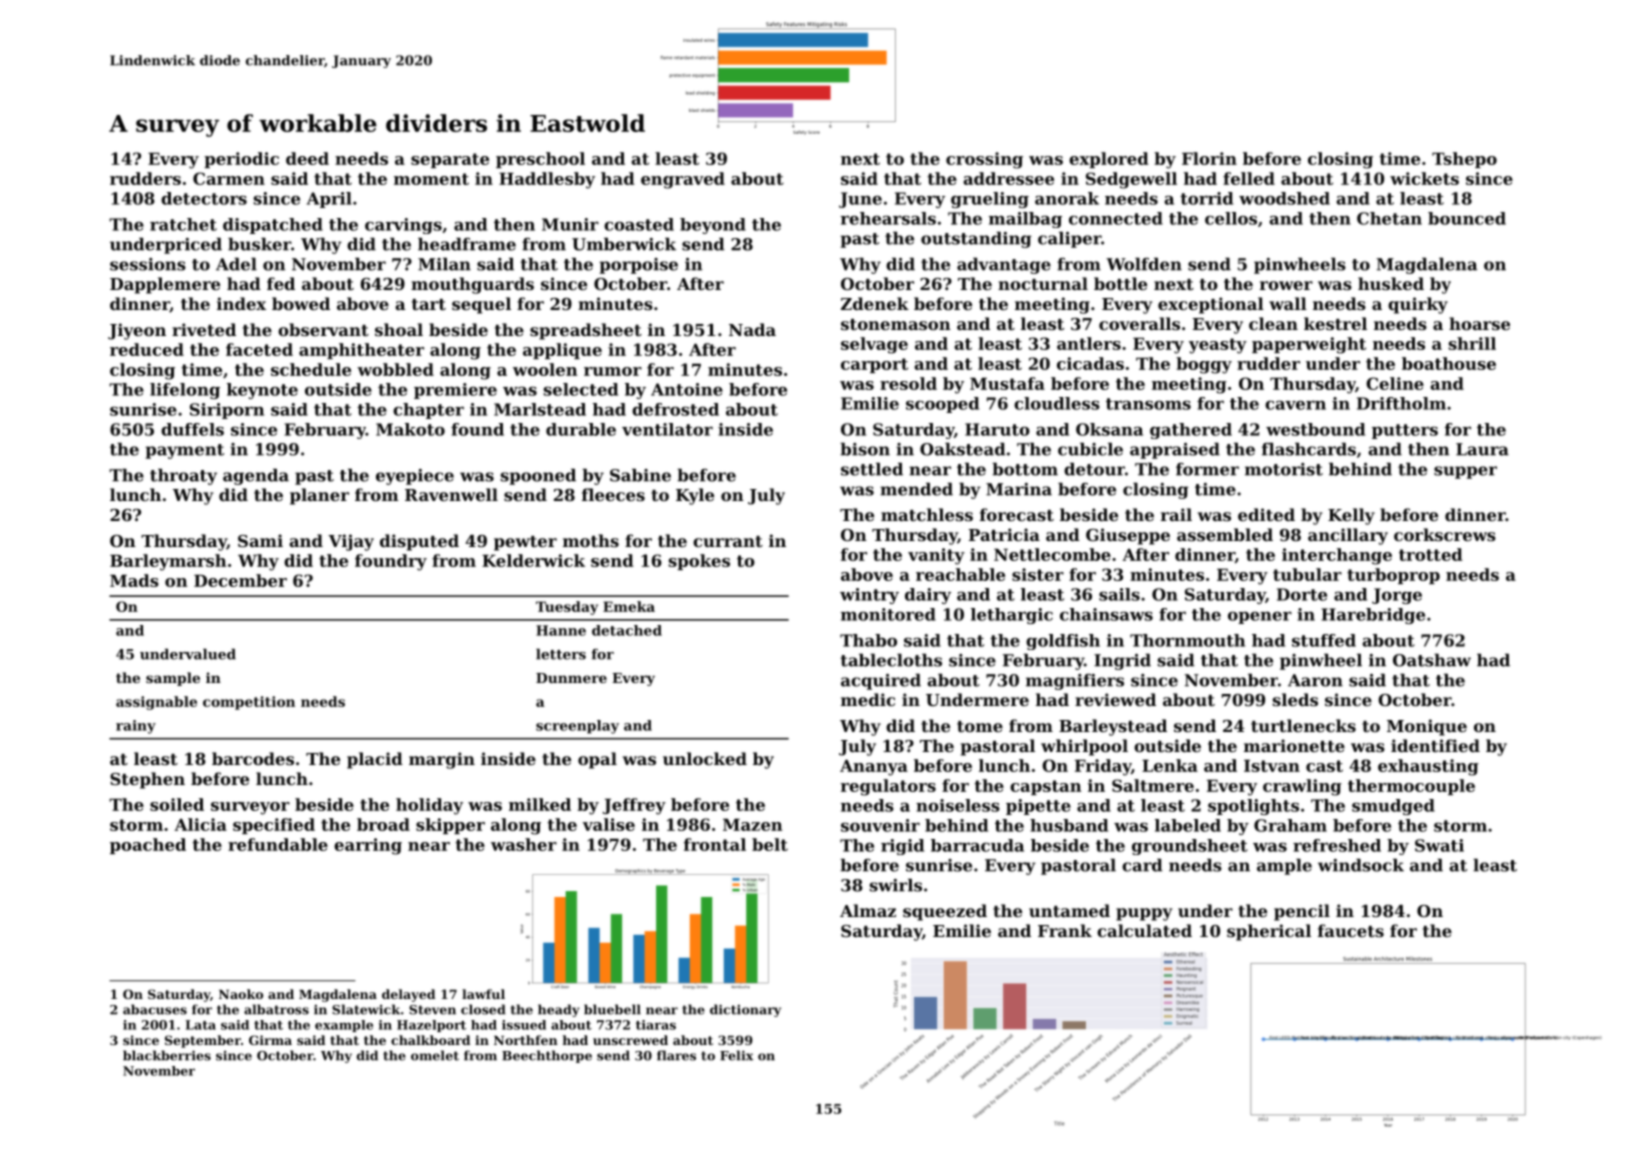 Image resolution: width=1629 pixels, height=1152 pixels. Describe the element at coordinates (1351, 930) in the page. I see `faucets` at that location.
